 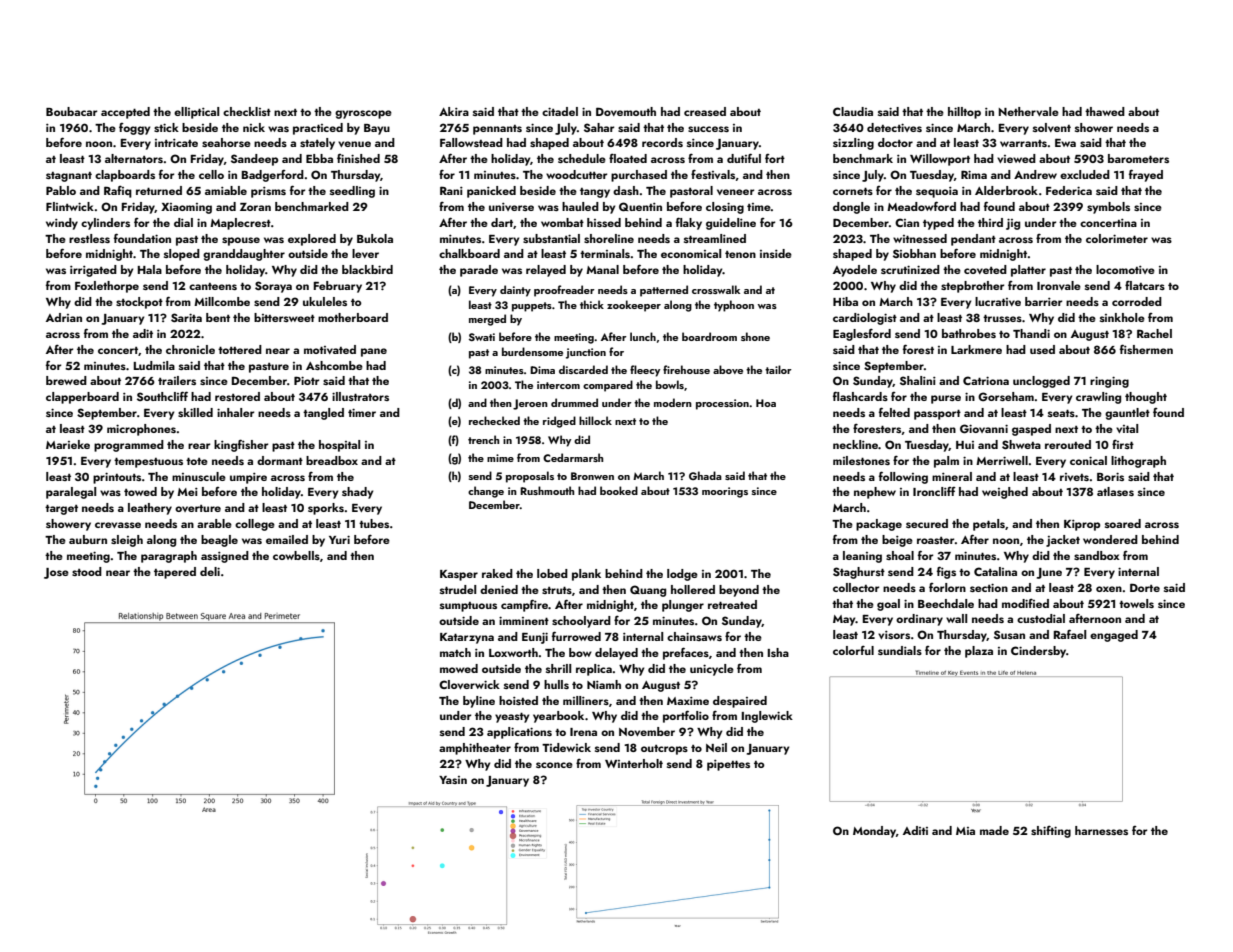 What do you see at coordinates (453, 780) in the screenshot?
I see `Yasin` at bounding box center [453, 780].
